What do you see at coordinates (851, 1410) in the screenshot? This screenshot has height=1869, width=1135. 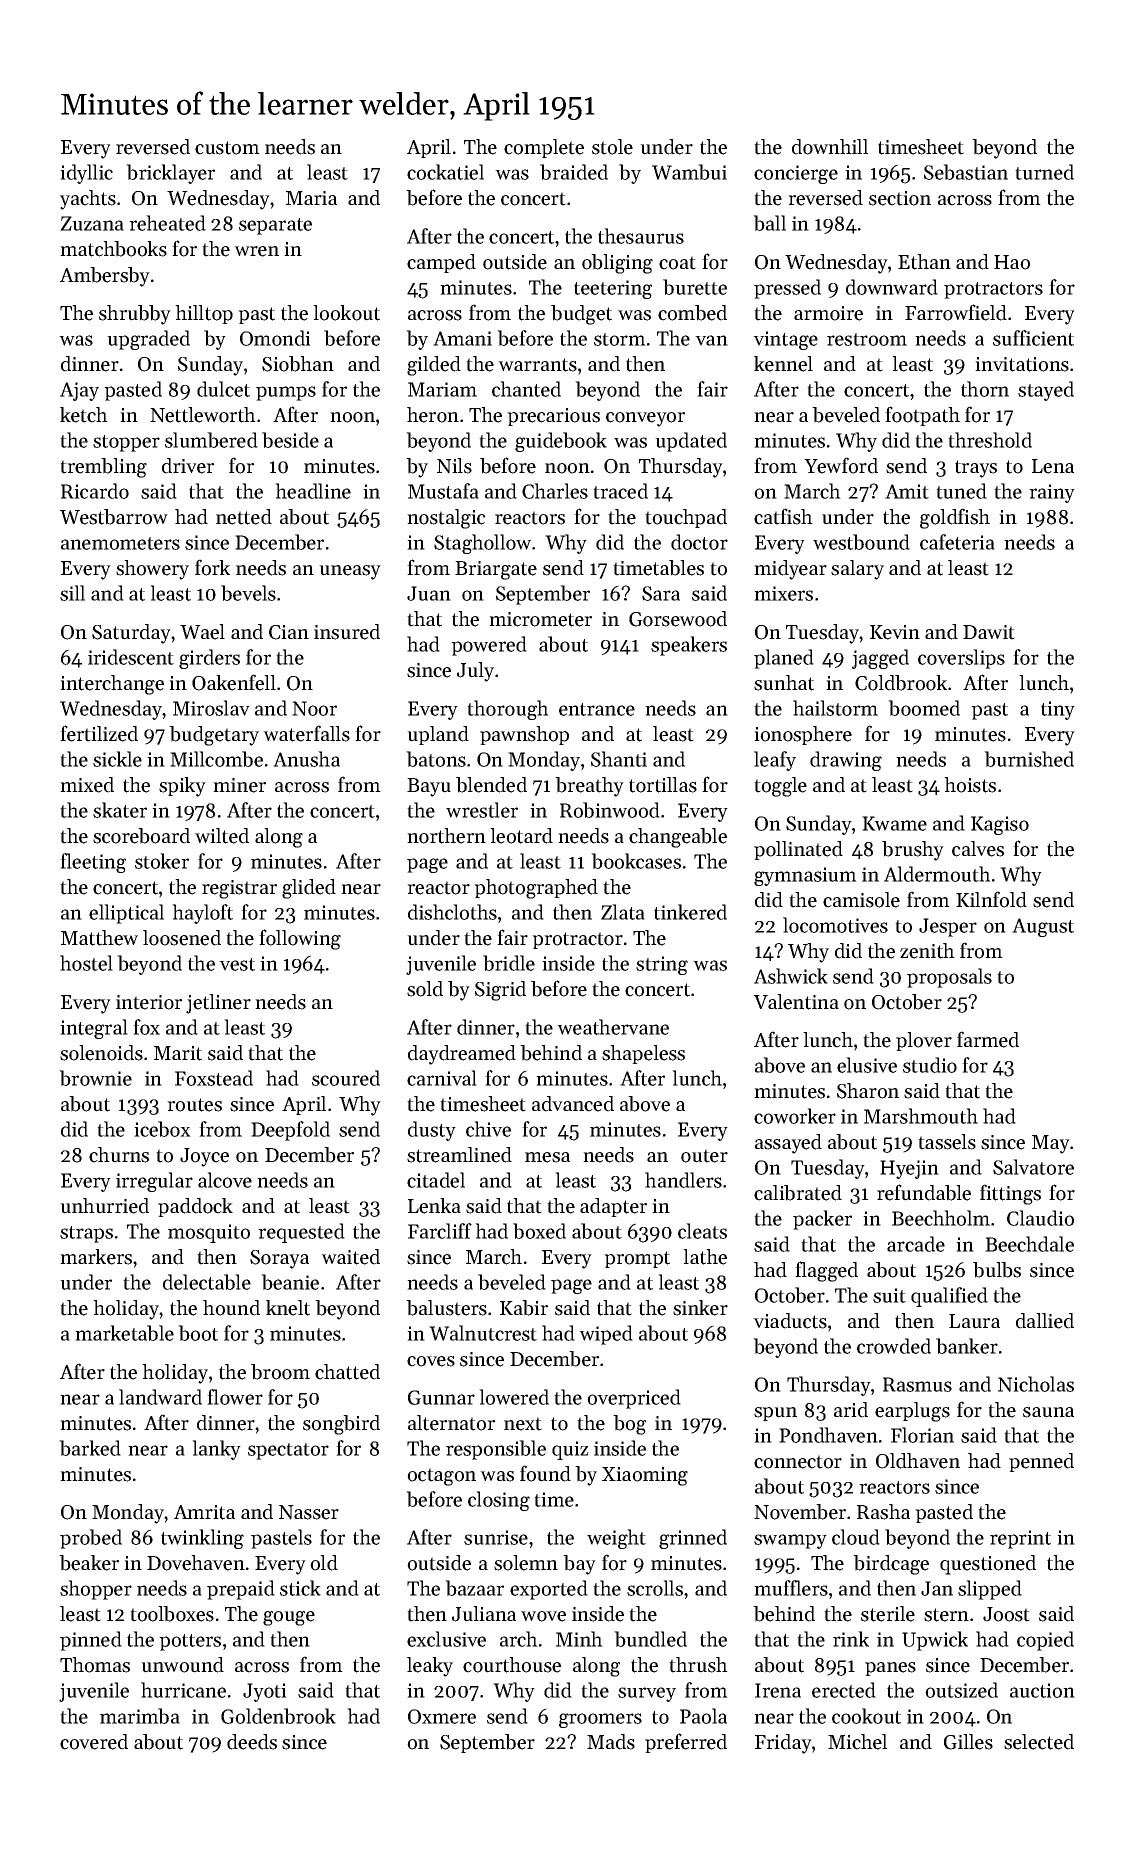 I see `arid` at bounding box center [851, 1410].
